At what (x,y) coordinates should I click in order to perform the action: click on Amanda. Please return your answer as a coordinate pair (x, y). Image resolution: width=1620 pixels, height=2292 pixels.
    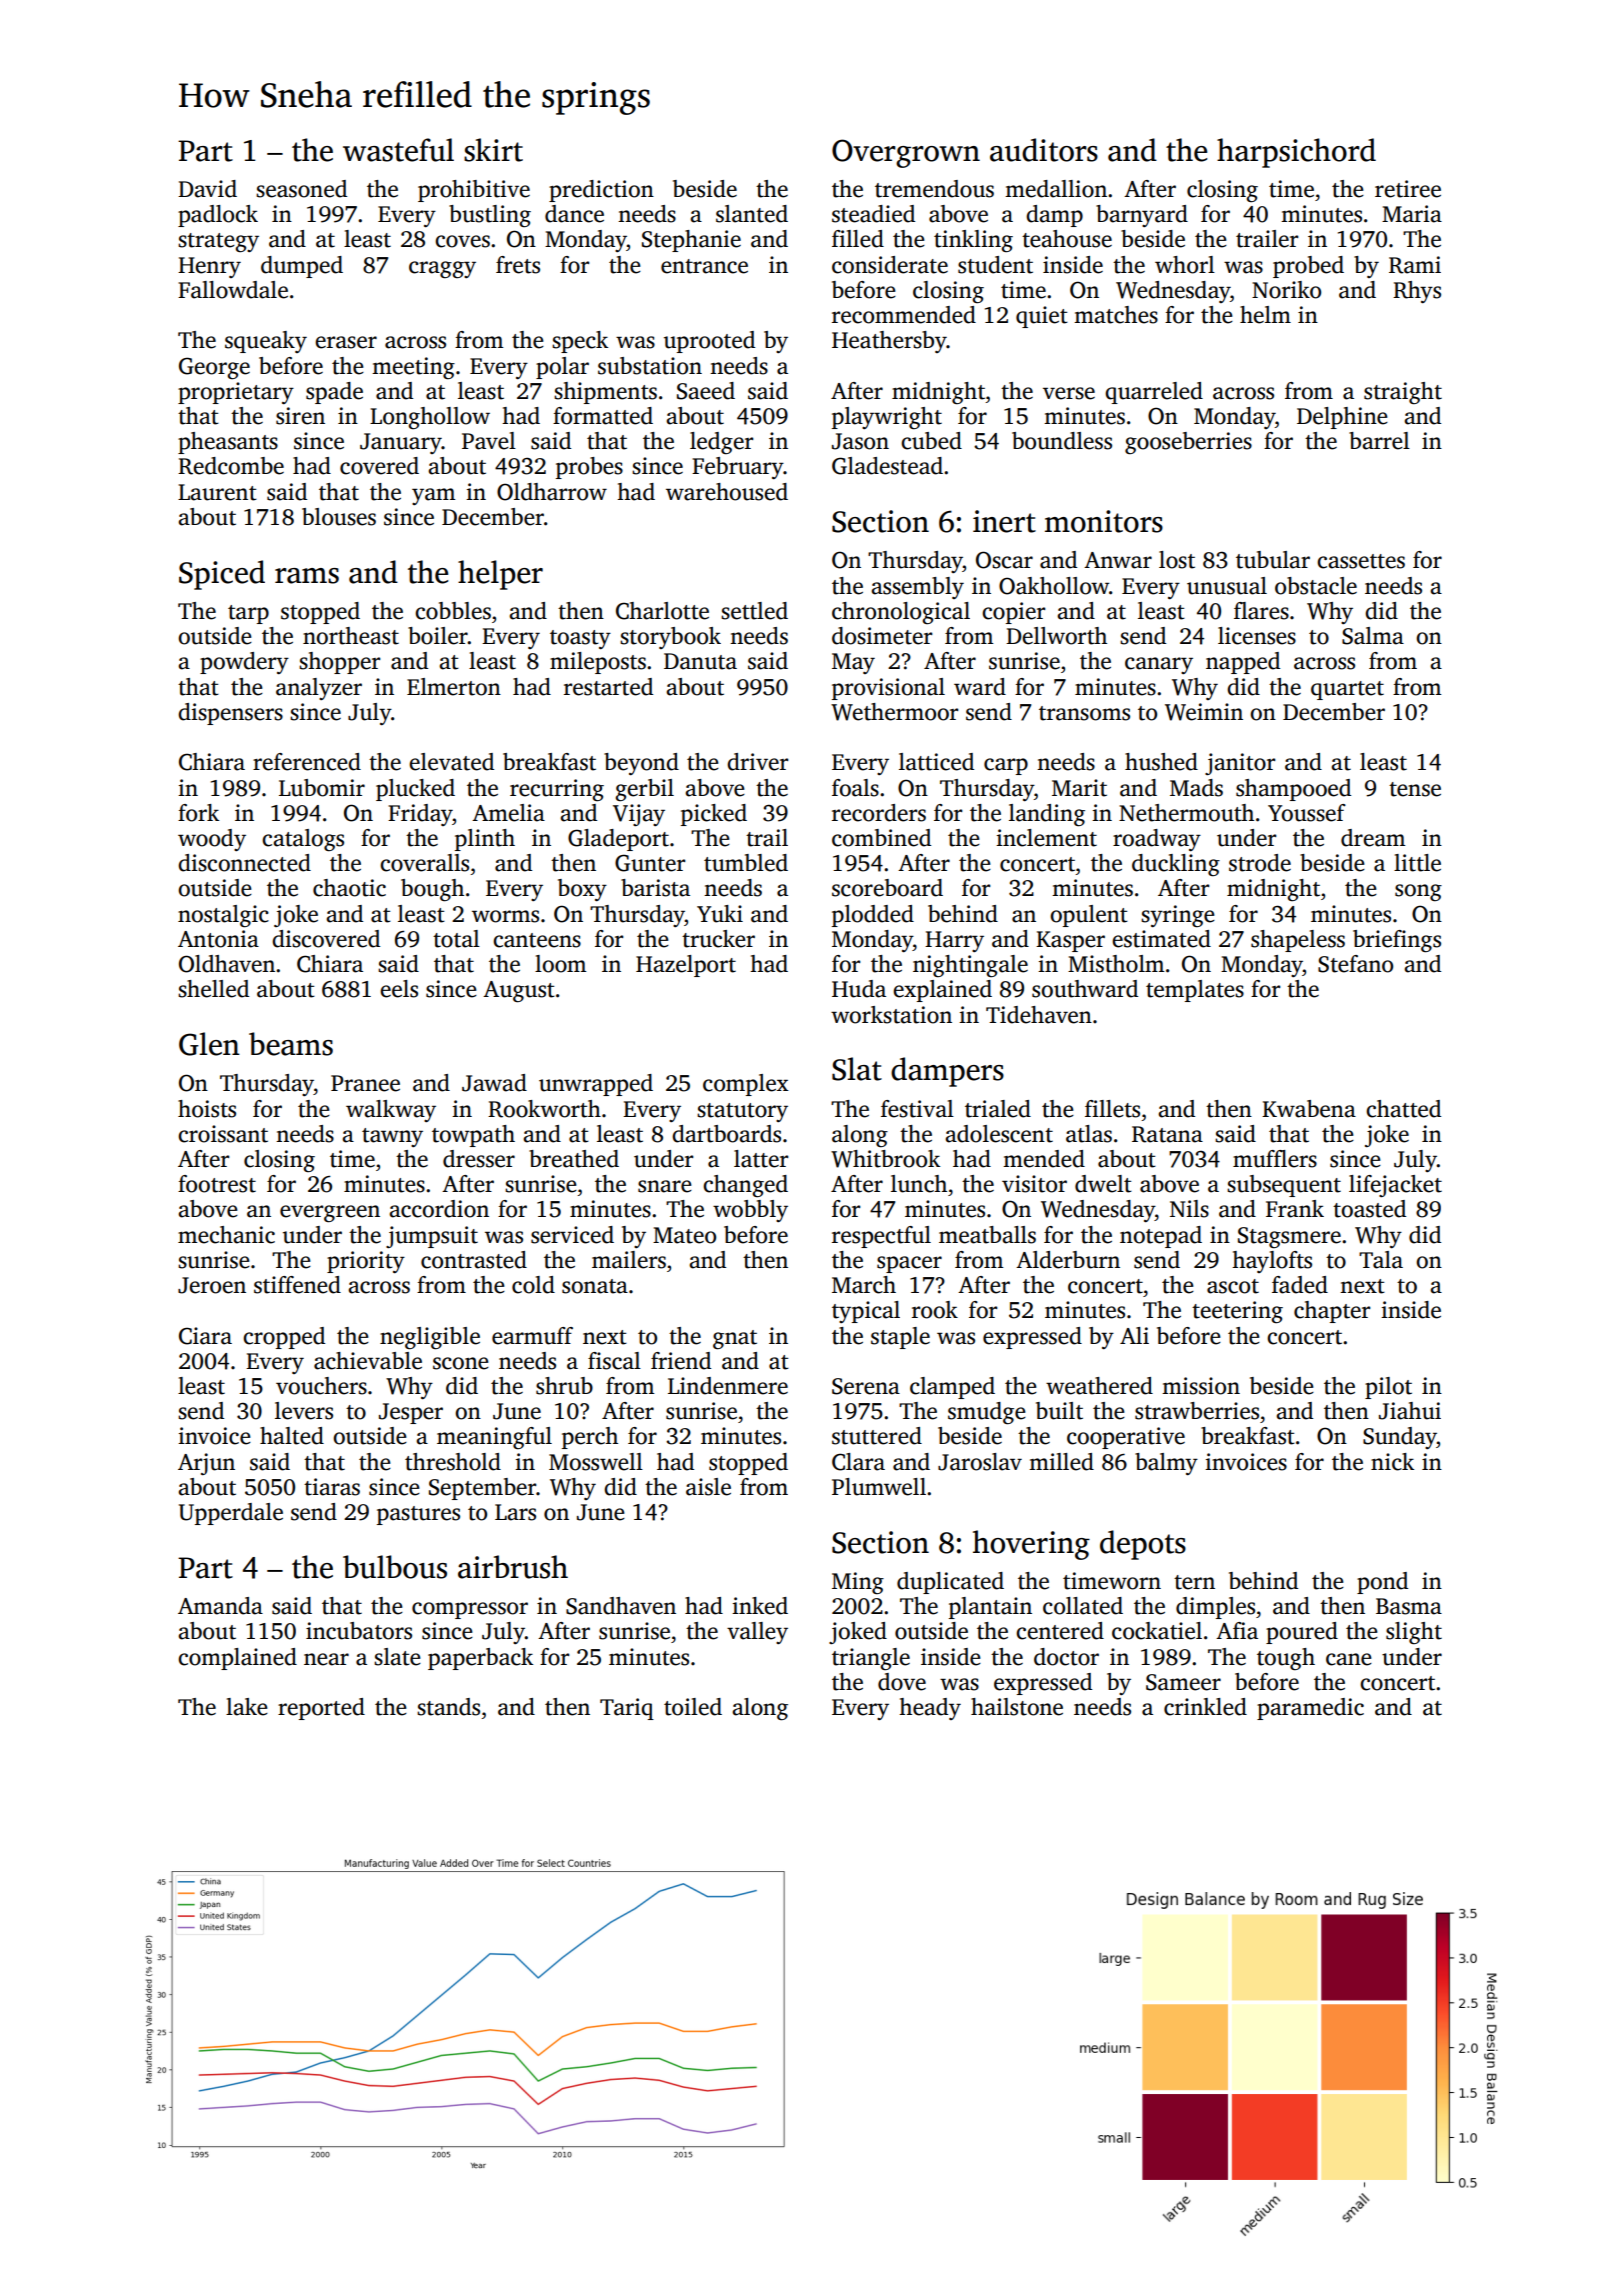
    Looking at the image, I should click on (220, 1606).
